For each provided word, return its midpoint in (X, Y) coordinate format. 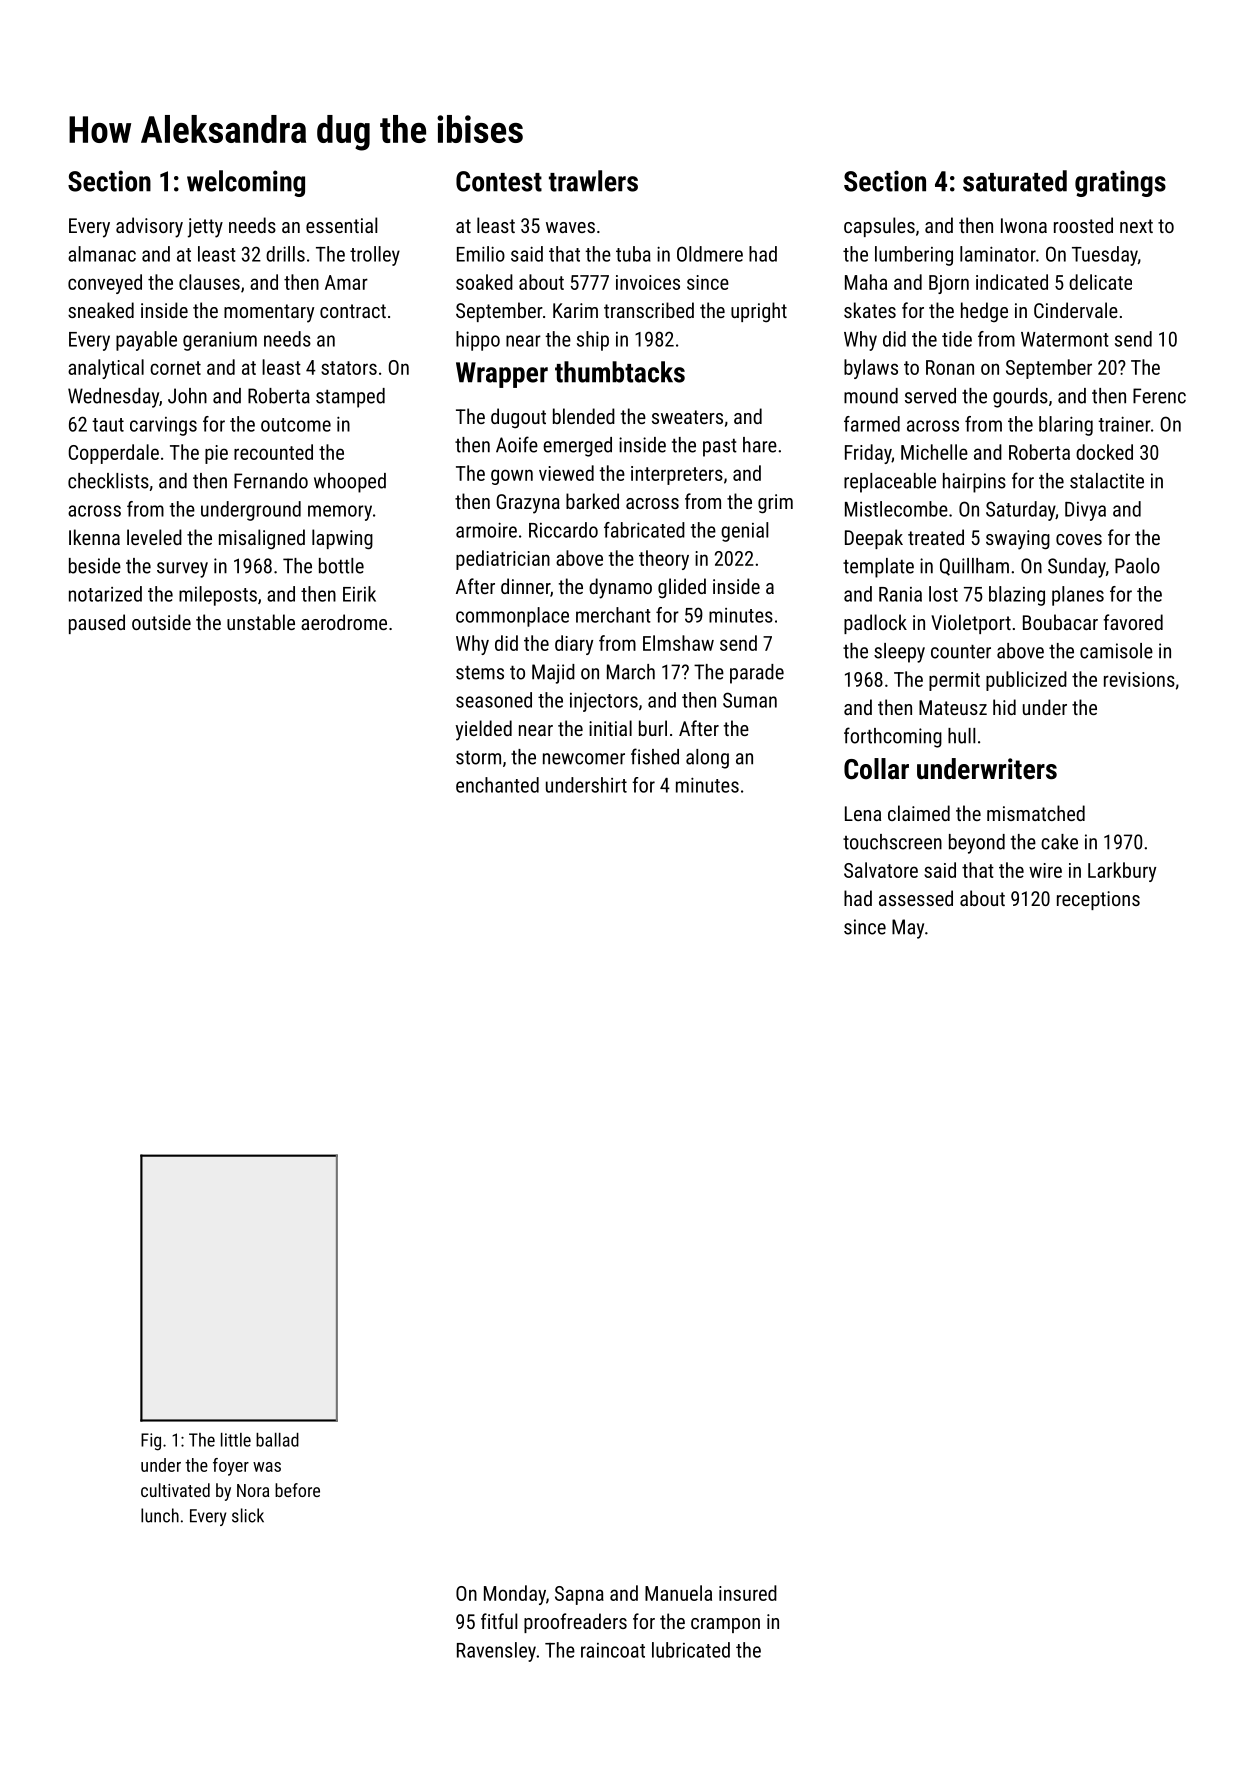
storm (478, 757)
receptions (1098, 900)
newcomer (584, 759)
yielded (484, 730)
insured (748, 1593)
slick (248, 1515)
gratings (1120, 183)
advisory (149, 227)
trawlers (593, 181)
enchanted (497, 785)
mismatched (1036, 813)
